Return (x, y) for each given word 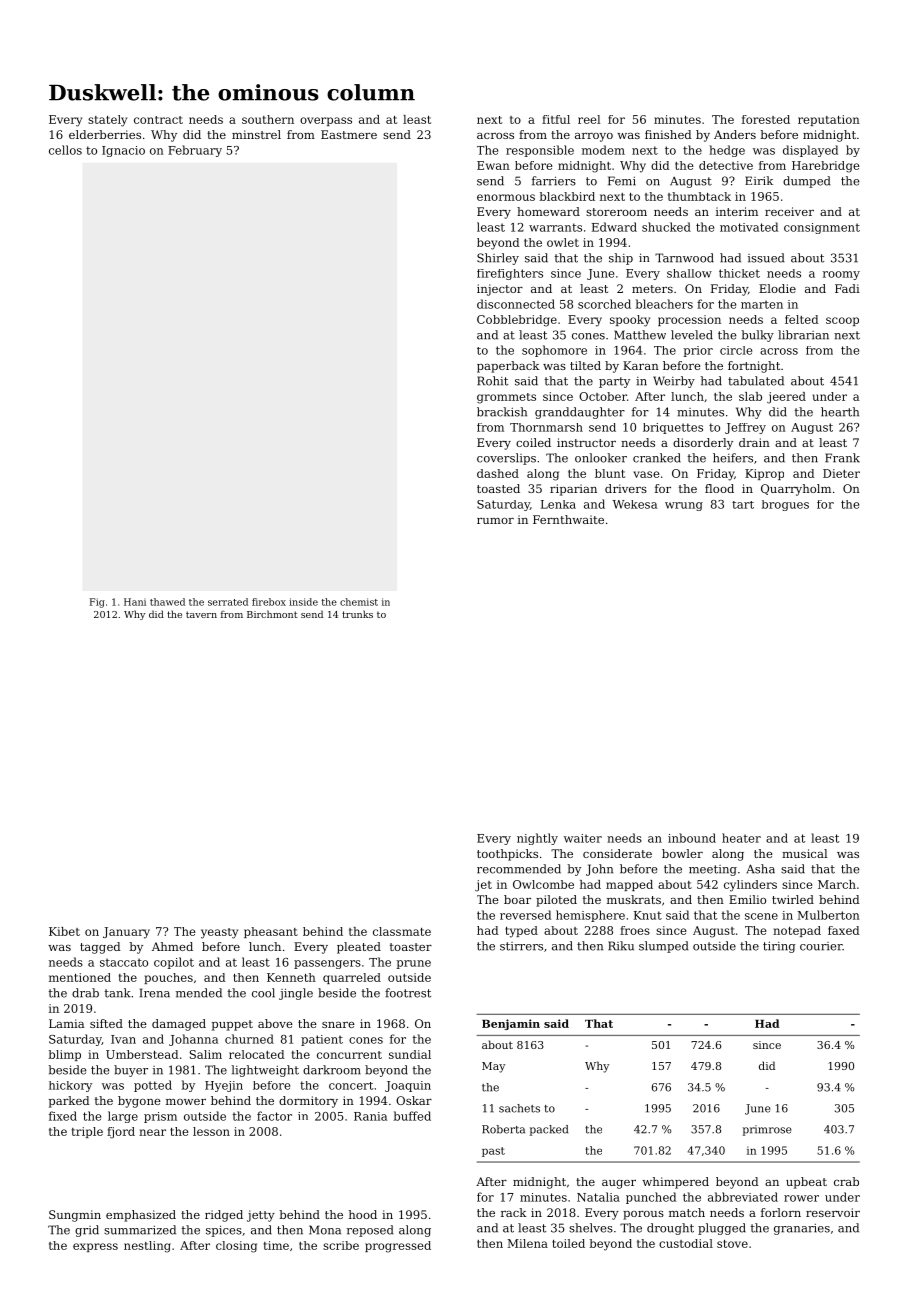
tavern (201, 614)
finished (668, 134)
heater (741, 838)
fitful (556, 119)
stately (107, 121)
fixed (63, 1116)
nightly (537, 839)
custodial (686, 1243)
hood (363, 1214)
